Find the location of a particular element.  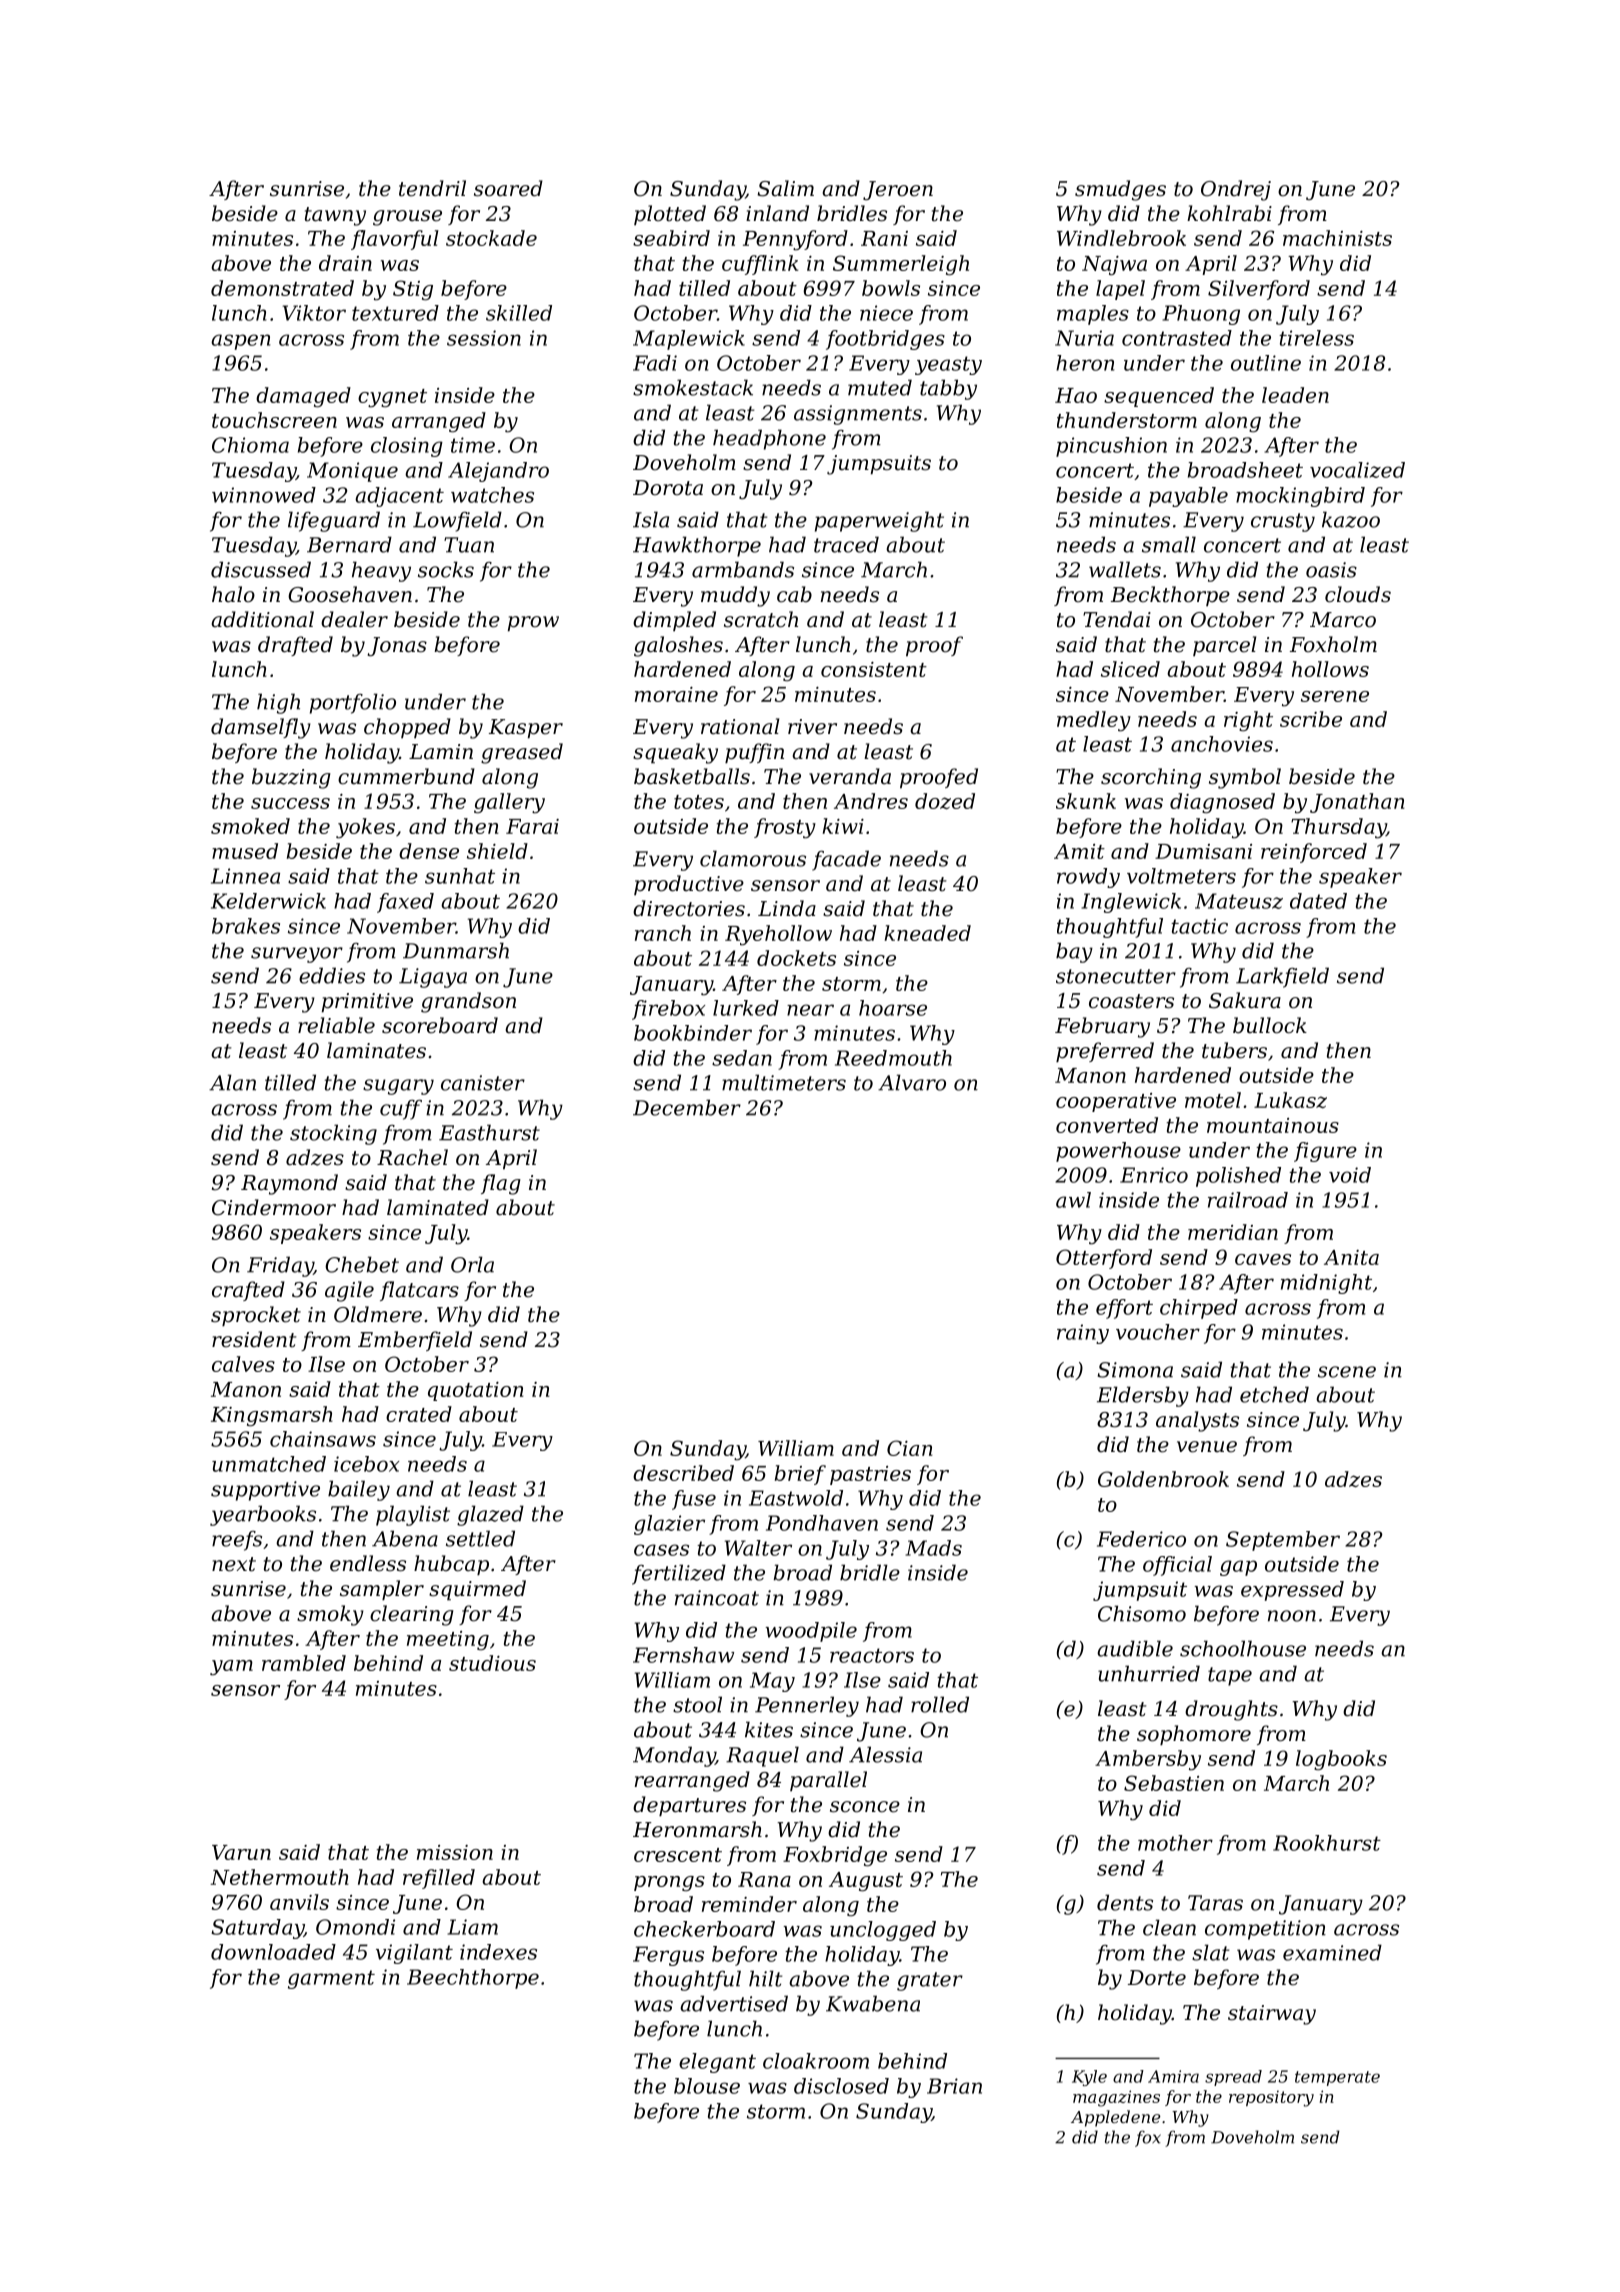

smokestack is located at coordinates (693, 387).
